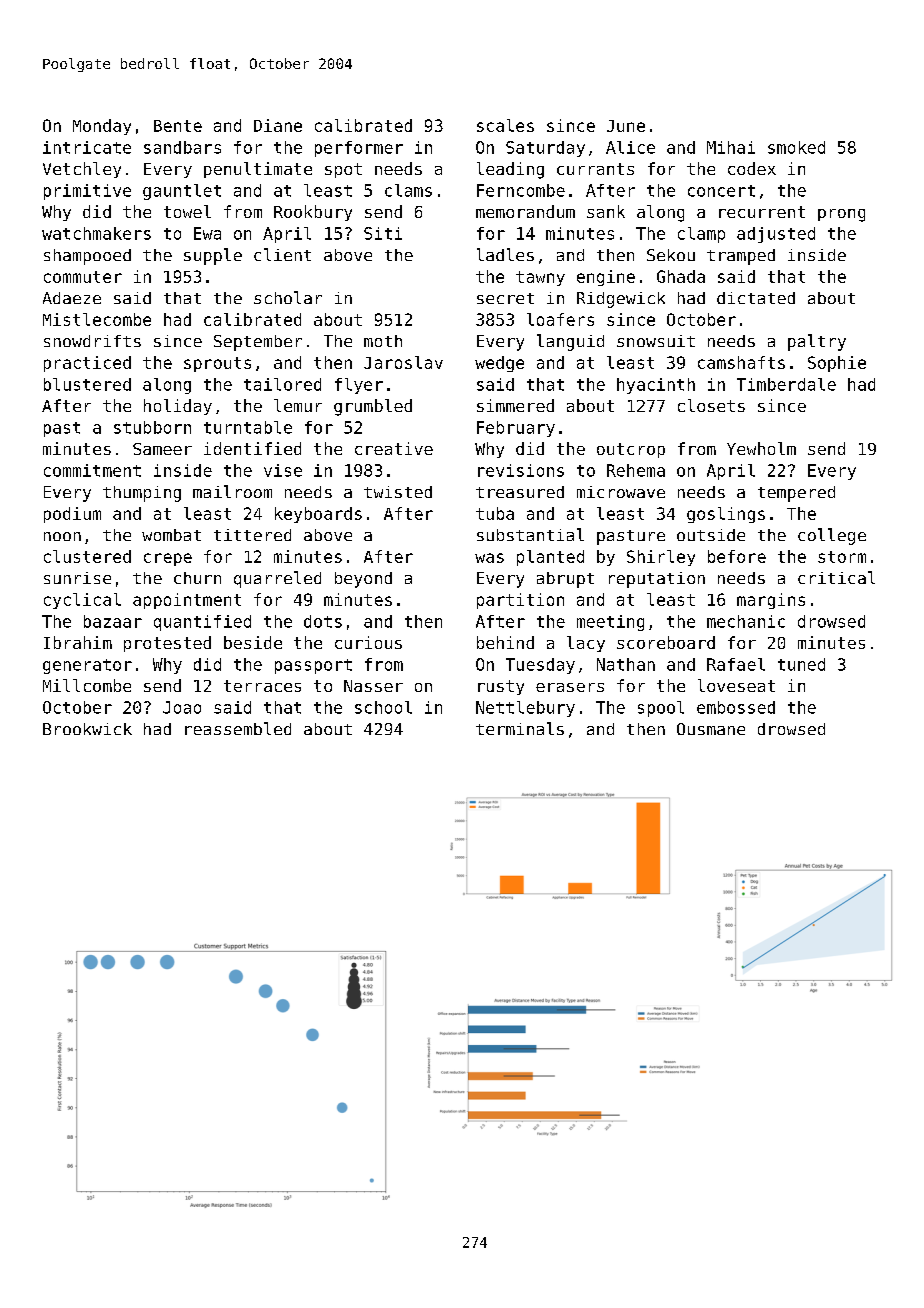  I want to click on closets, so click(711, 405).
